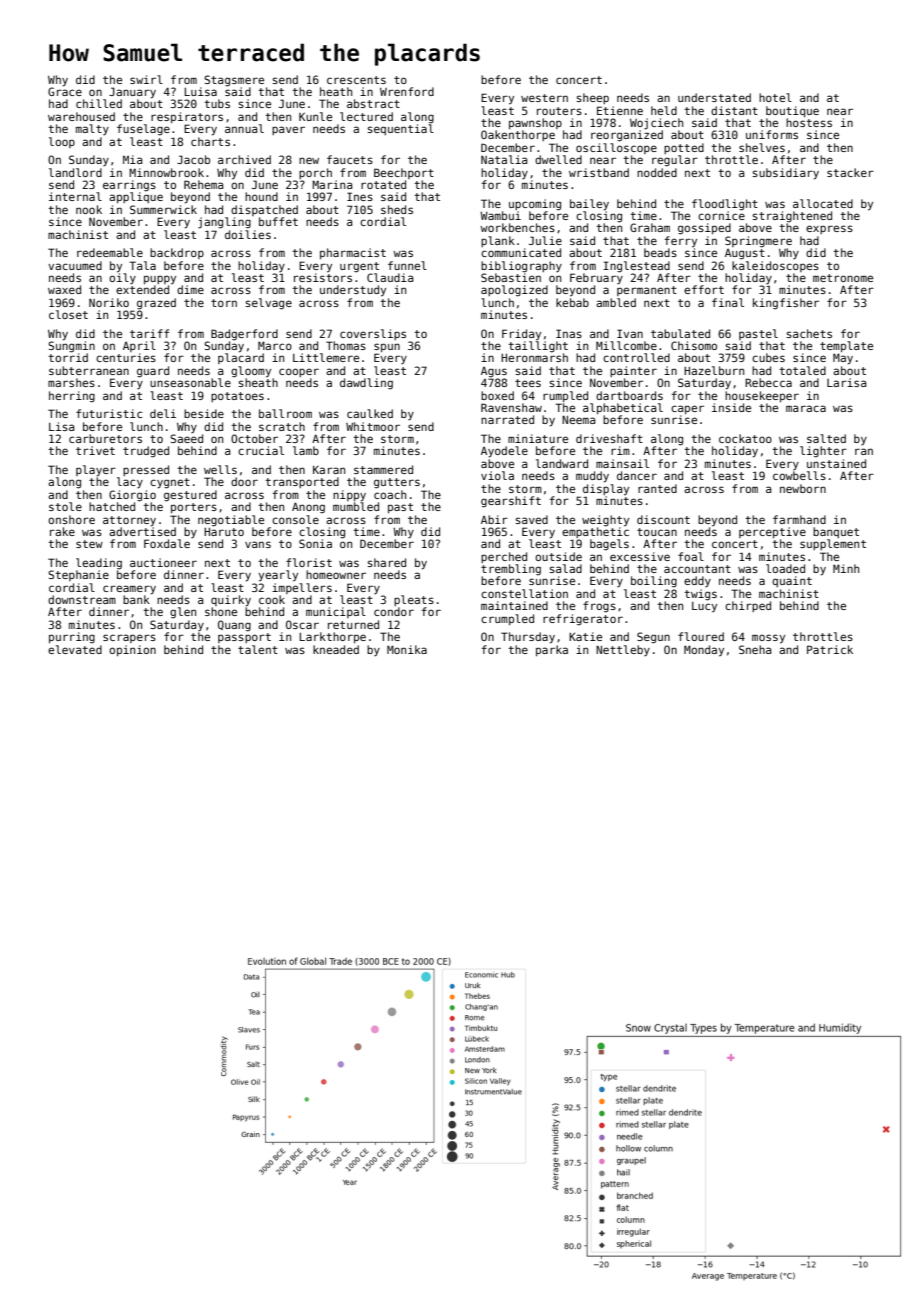 This screenshot has height=1308, width=924. Describe the element at coordinates (407, 91) in the screenshot. I see `Wrenford` at that location.
